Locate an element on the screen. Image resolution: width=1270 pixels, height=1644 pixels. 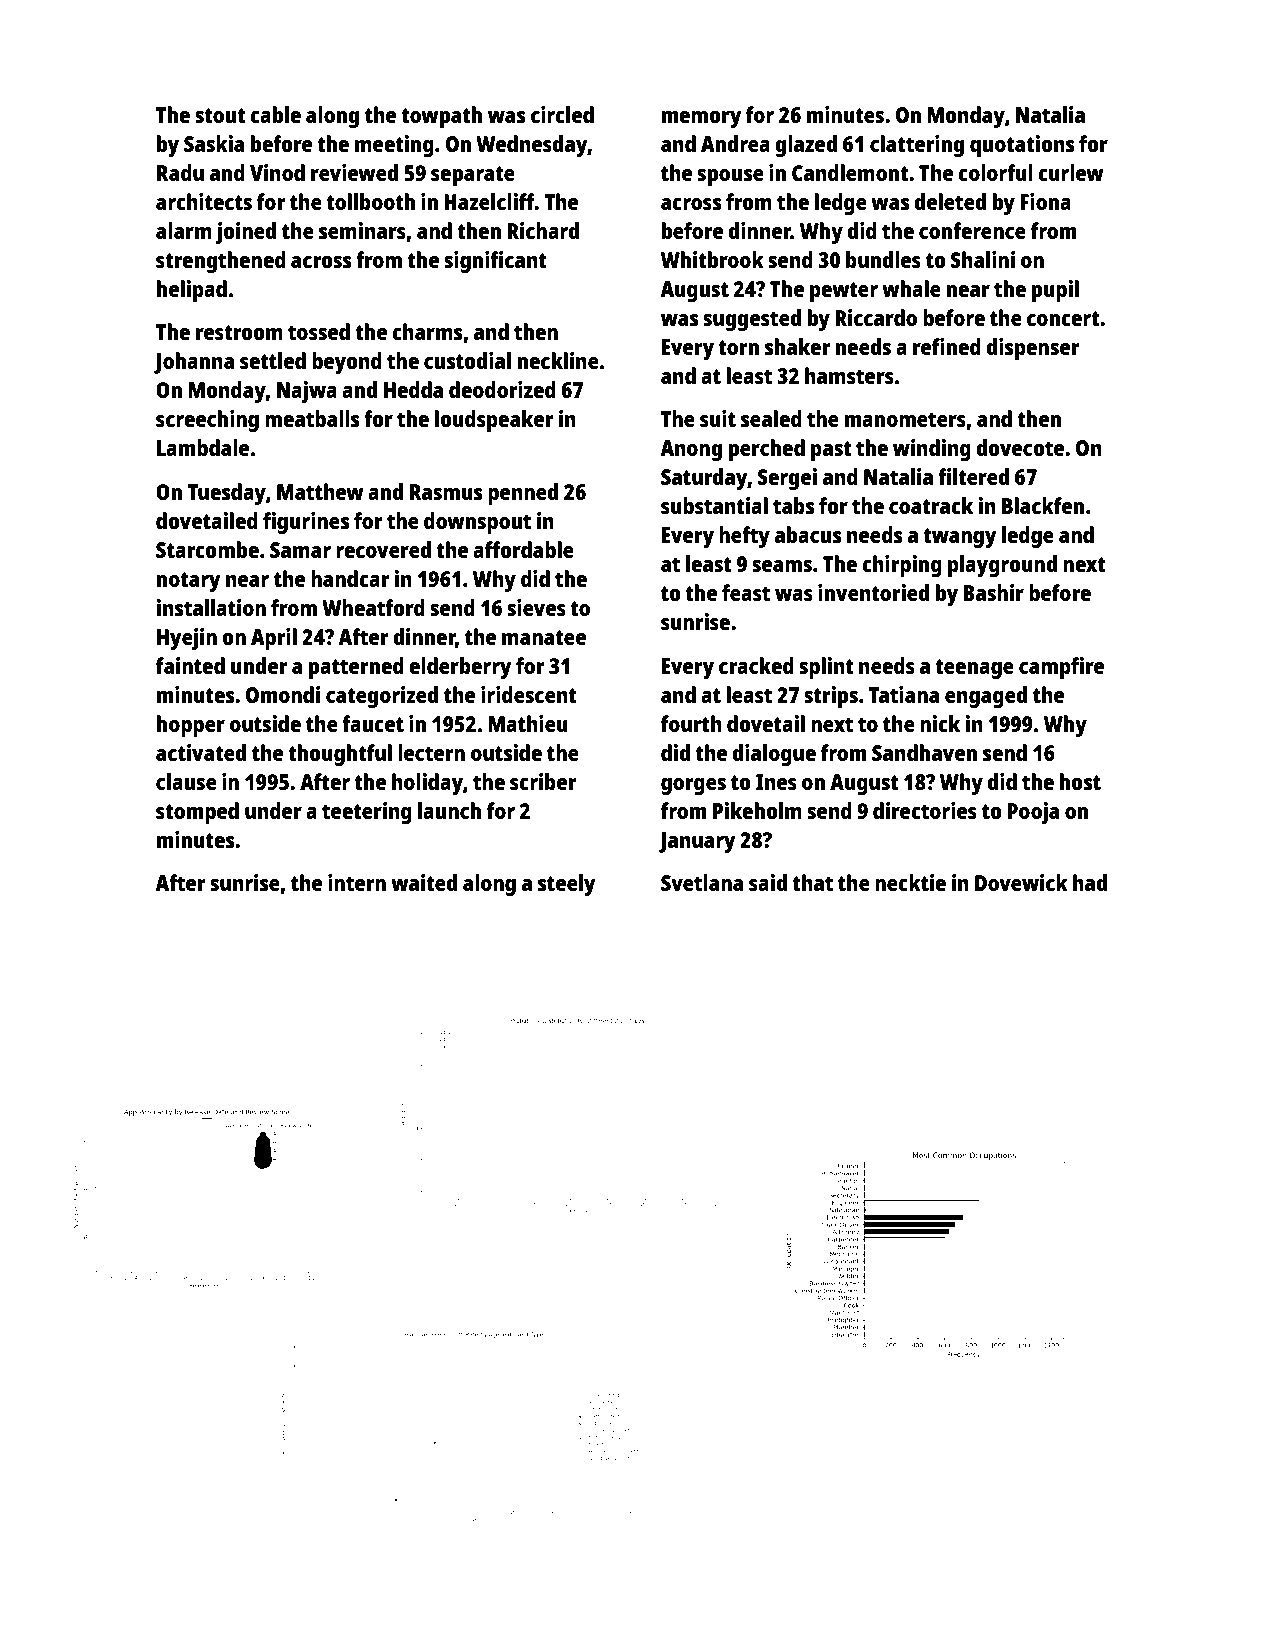
Richard is located at coordinates (543, 230).
